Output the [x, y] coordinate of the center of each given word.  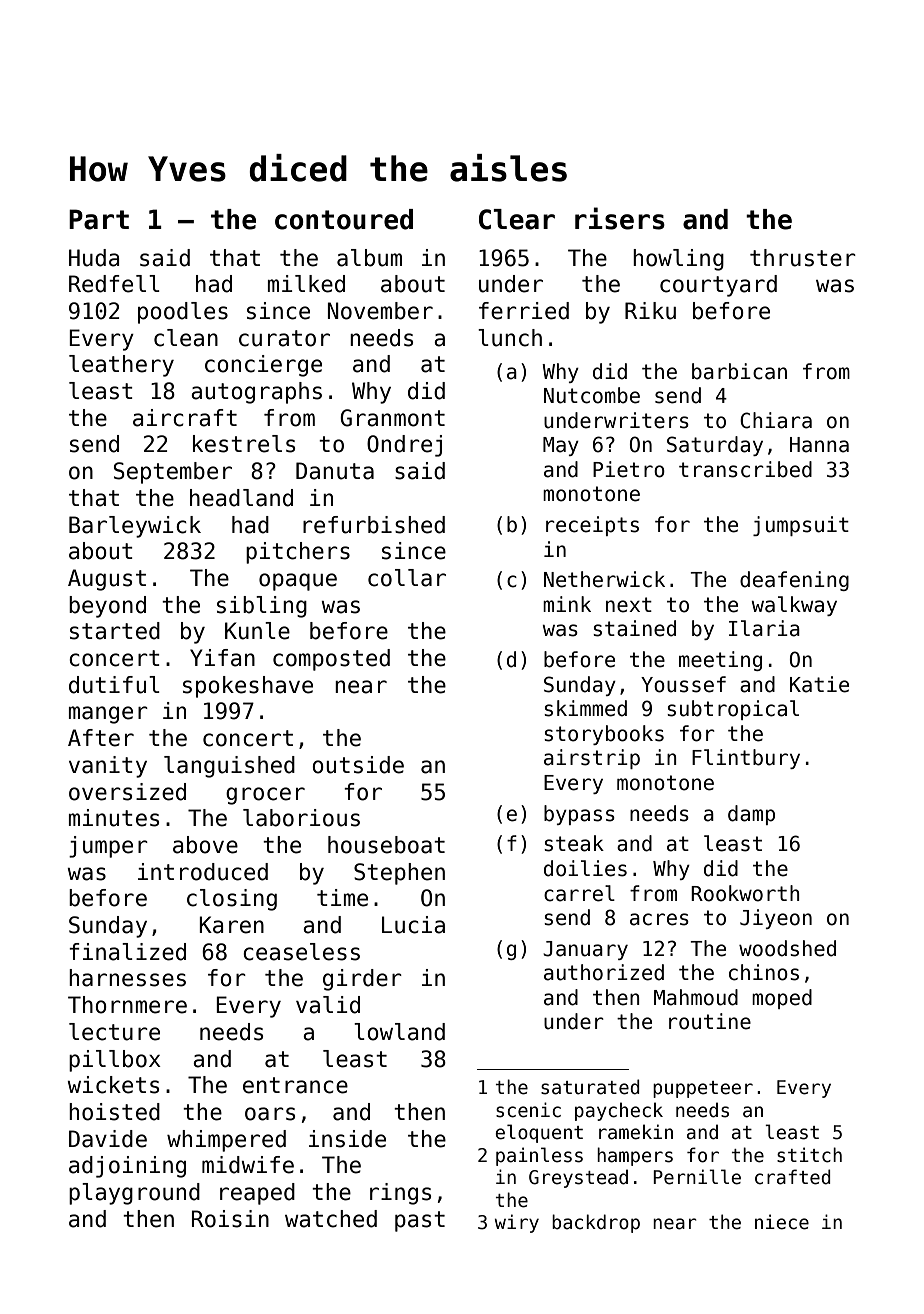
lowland [399, 1032]
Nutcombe [592, 395]
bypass [579, 815]
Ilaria [764, 628]
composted [331, 660]
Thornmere [127, 1005]
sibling [262, 607]
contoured [344, 219]
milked [306, 284]
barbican [739, 371]
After [101, 738]
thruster [803, 258]
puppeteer [703, 1089]
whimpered [226, 1141]
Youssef [683, 684]
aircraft [185, 418]
